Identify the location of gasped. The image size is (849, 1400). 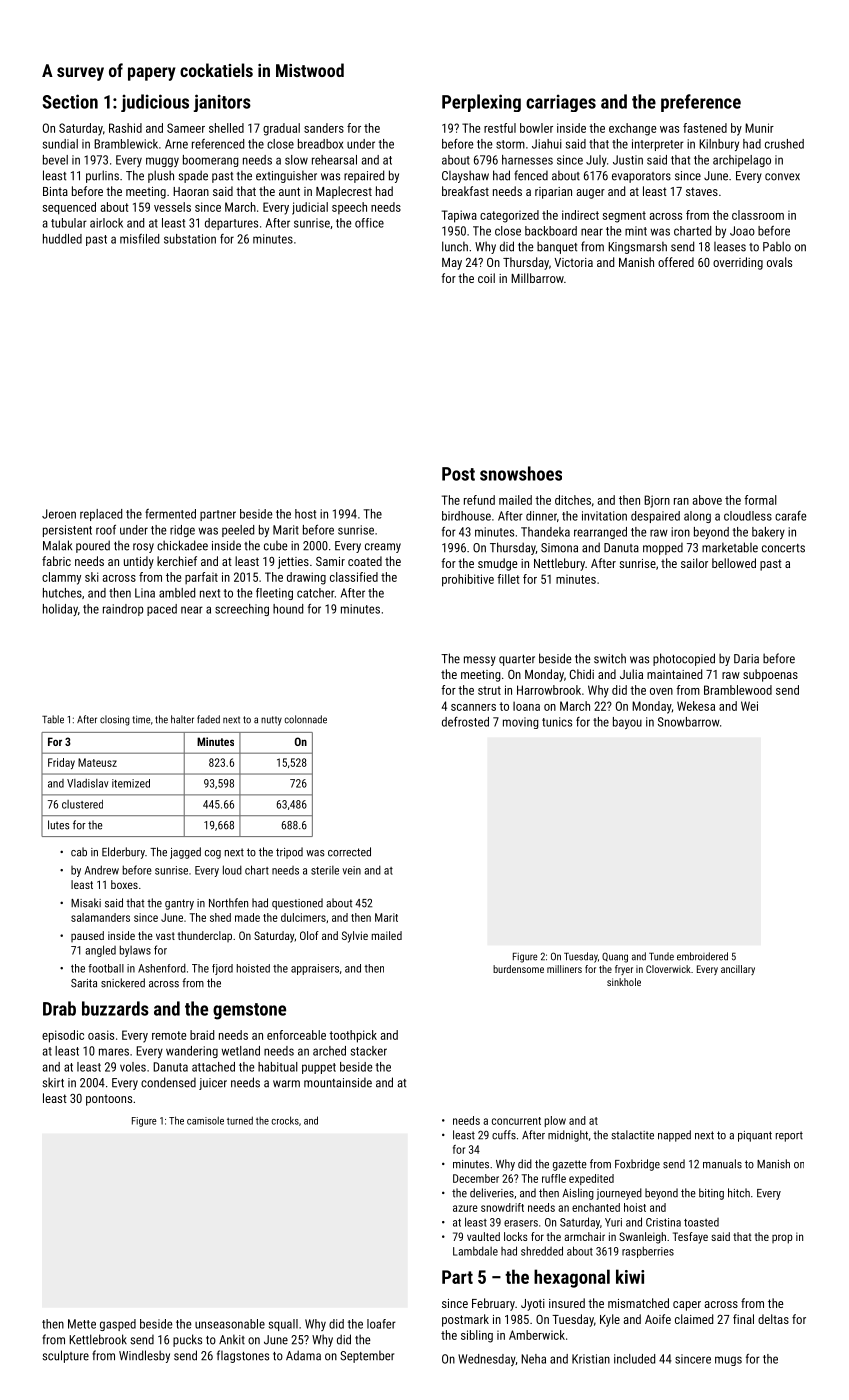
(118, 1325).
